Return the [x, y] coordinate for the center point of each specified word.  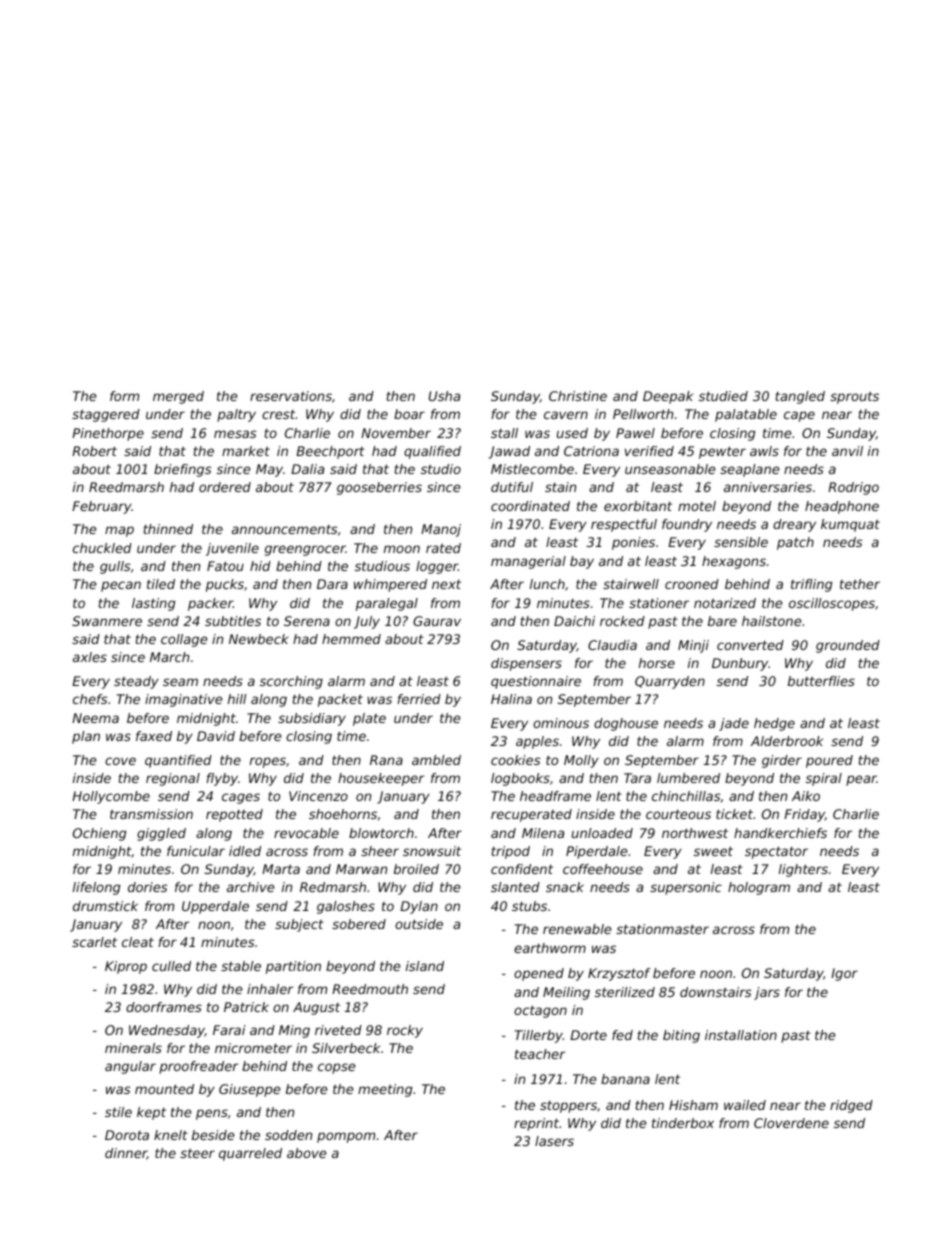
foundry [687, 525]
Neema [95, 718]
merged [178, 397]
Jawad [509, 452]
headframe [555, 796]
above [307, 1153]
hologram [759, 888]
